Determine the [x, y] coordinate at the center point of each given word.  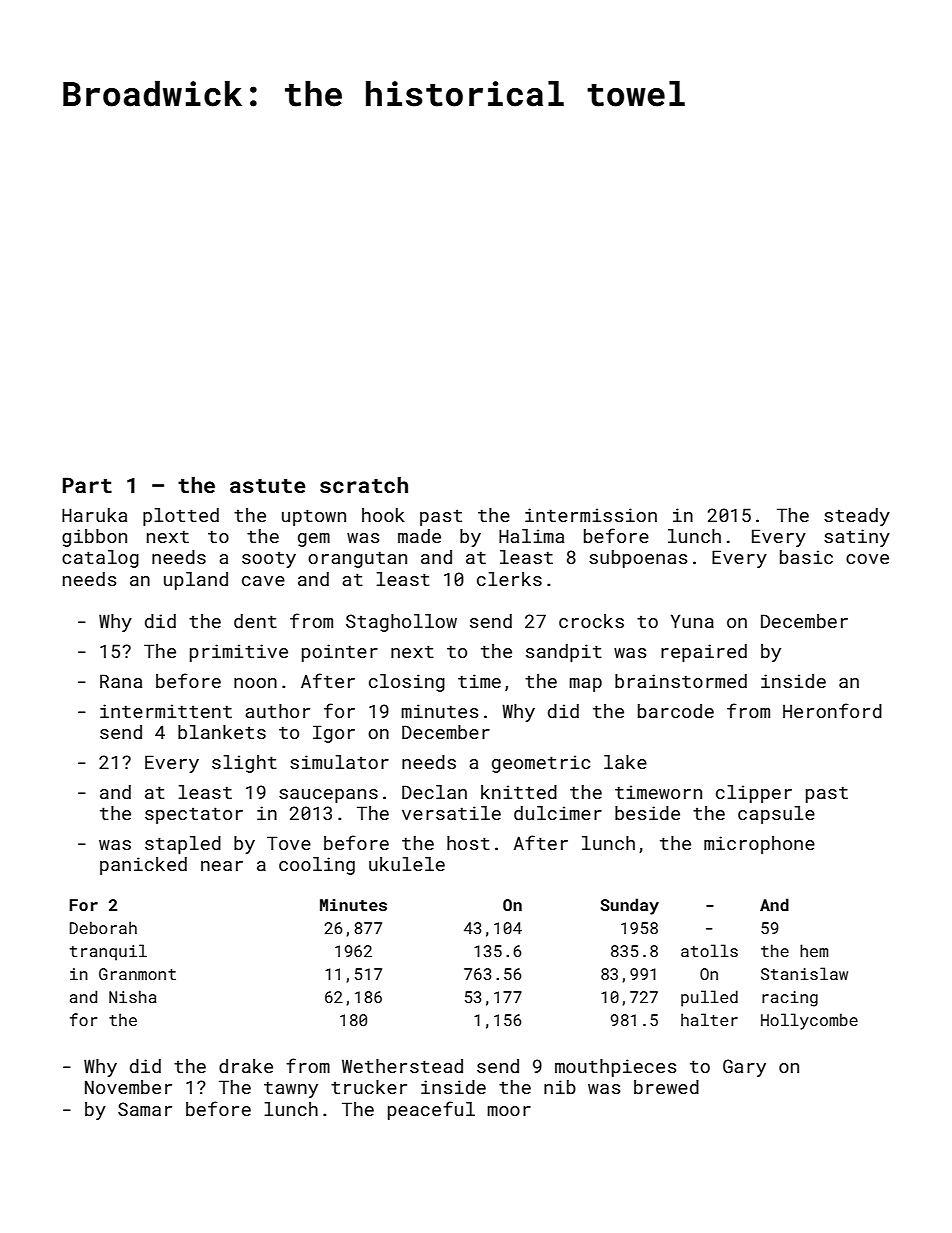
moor [509, 1111]
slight [244, 764]
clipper [754, 794]
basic [806, 557]
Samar [145, 1109]
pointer [340, 653]
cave [263, 581]
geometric [541, 764]
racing [790, 999]
